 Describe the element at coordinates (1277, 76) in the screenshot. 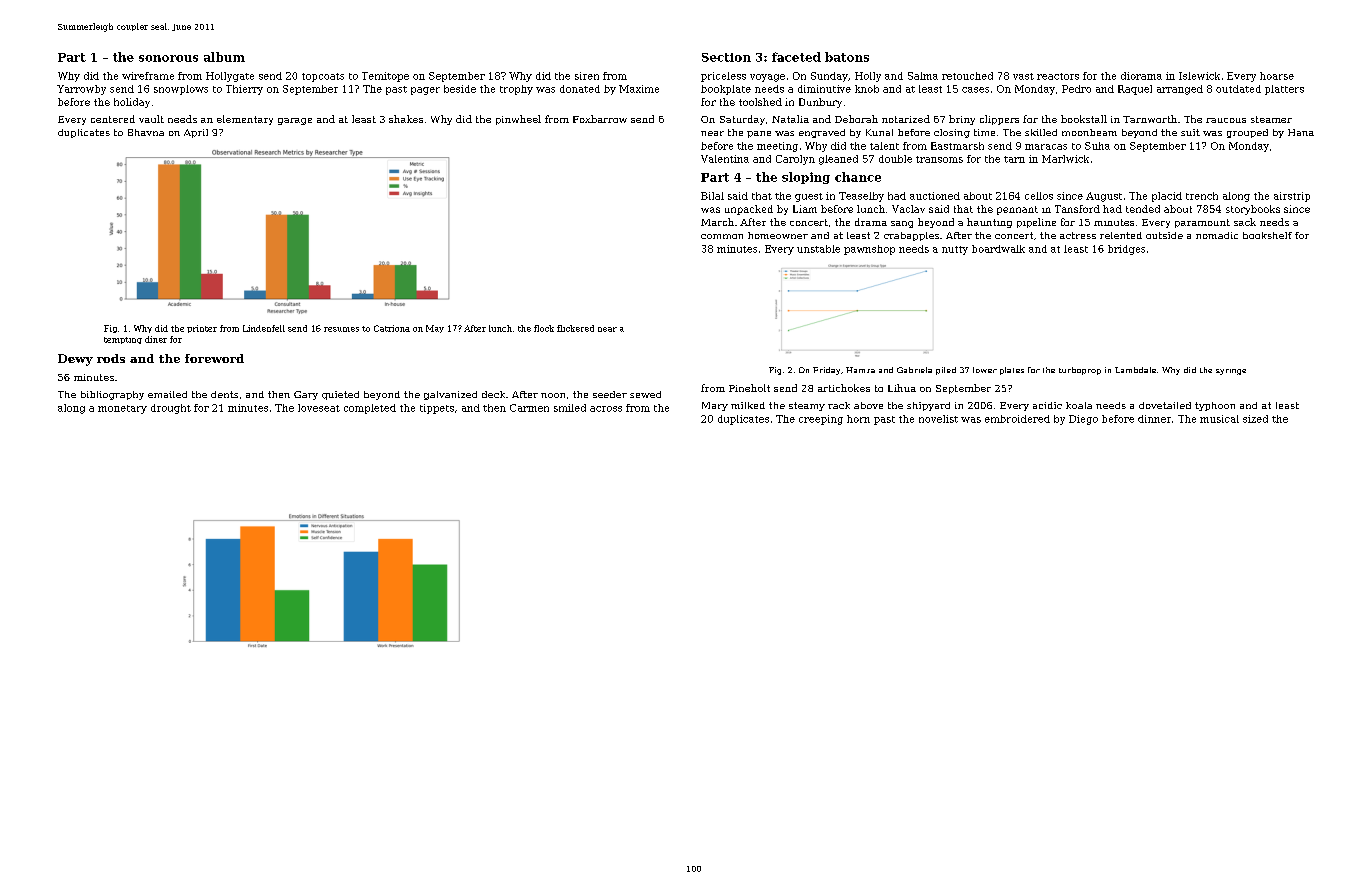

I see `hoarse` at that location.
